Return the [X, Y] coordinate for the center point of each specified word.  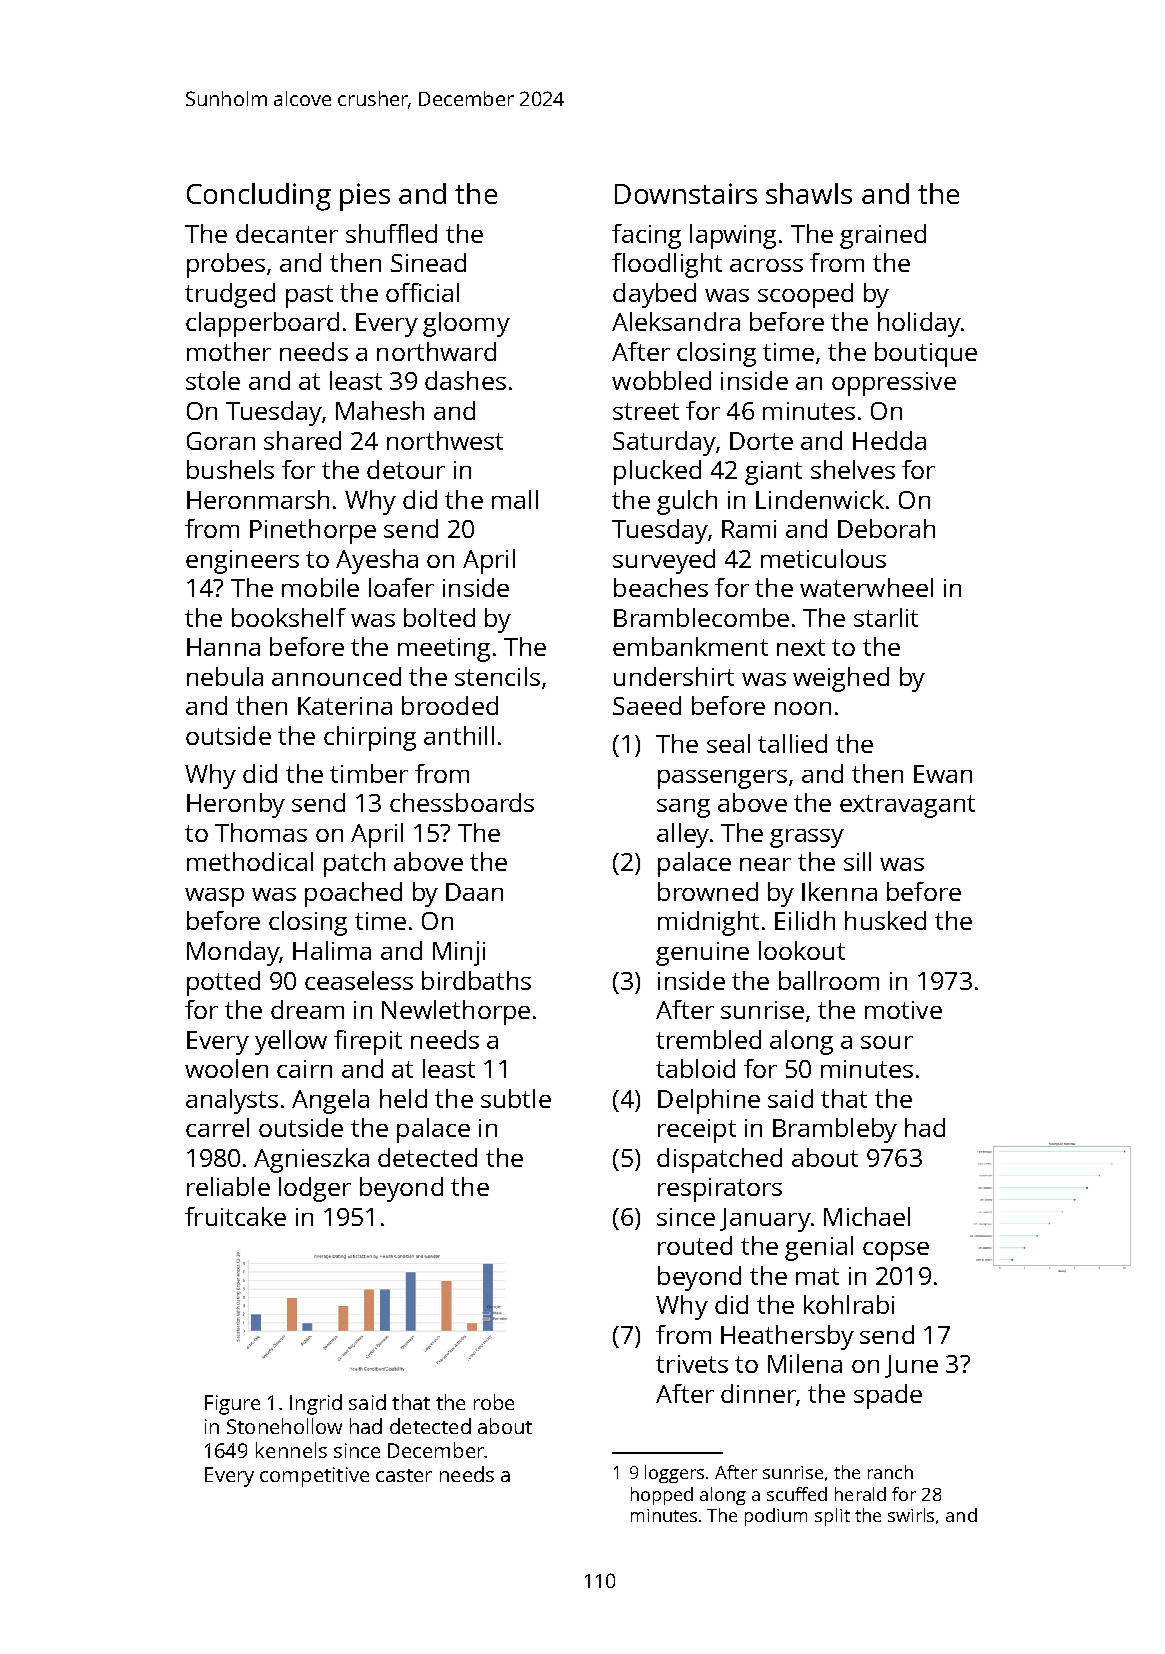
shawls [809, 193]
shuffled [391, 233]
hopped [662, 1496]
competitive [314, 1477]
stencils [497, 676]
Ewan [943, 774]
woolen [226, 1068]
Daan [474, 892]
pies [365, 197]
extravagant [907, 806]
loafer [401, 587]
